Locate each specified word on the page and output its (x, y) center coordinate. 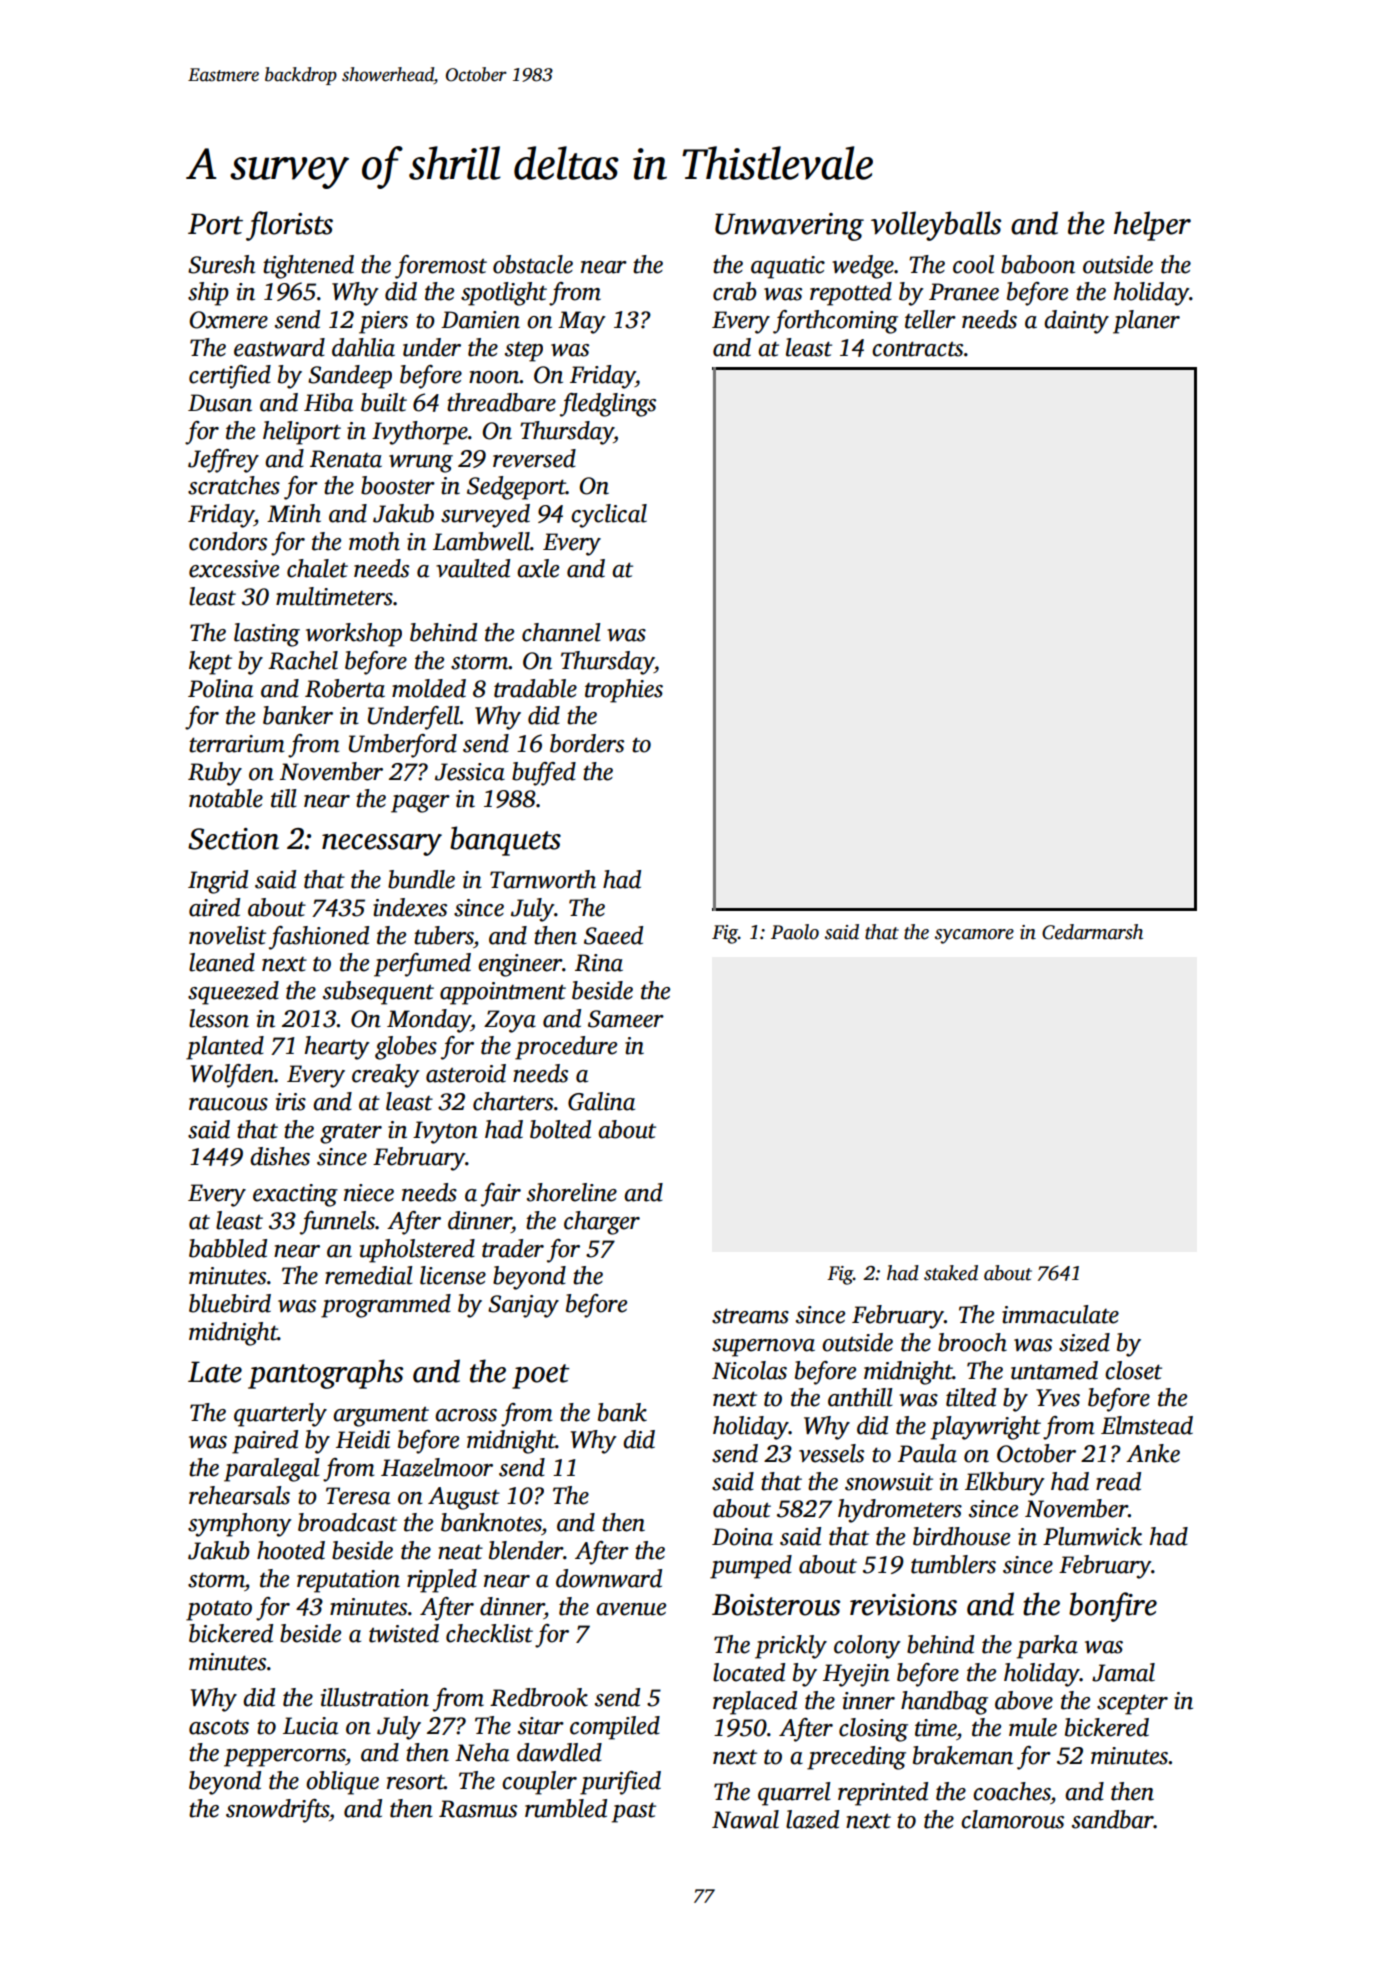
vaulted (473, 568)
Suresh (221, 264)
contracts (917, 349)
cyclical (609, 516)
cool (973, 264)
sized (1084, 1342)
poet (541, 1376)
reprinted (883, 1794)
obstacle (533, 264)
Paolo (795, 932)
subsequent (378, 993)
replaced (755, 1703)
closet (1133, 1370)
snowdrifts (277, 1811)
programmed (386, 1306)
